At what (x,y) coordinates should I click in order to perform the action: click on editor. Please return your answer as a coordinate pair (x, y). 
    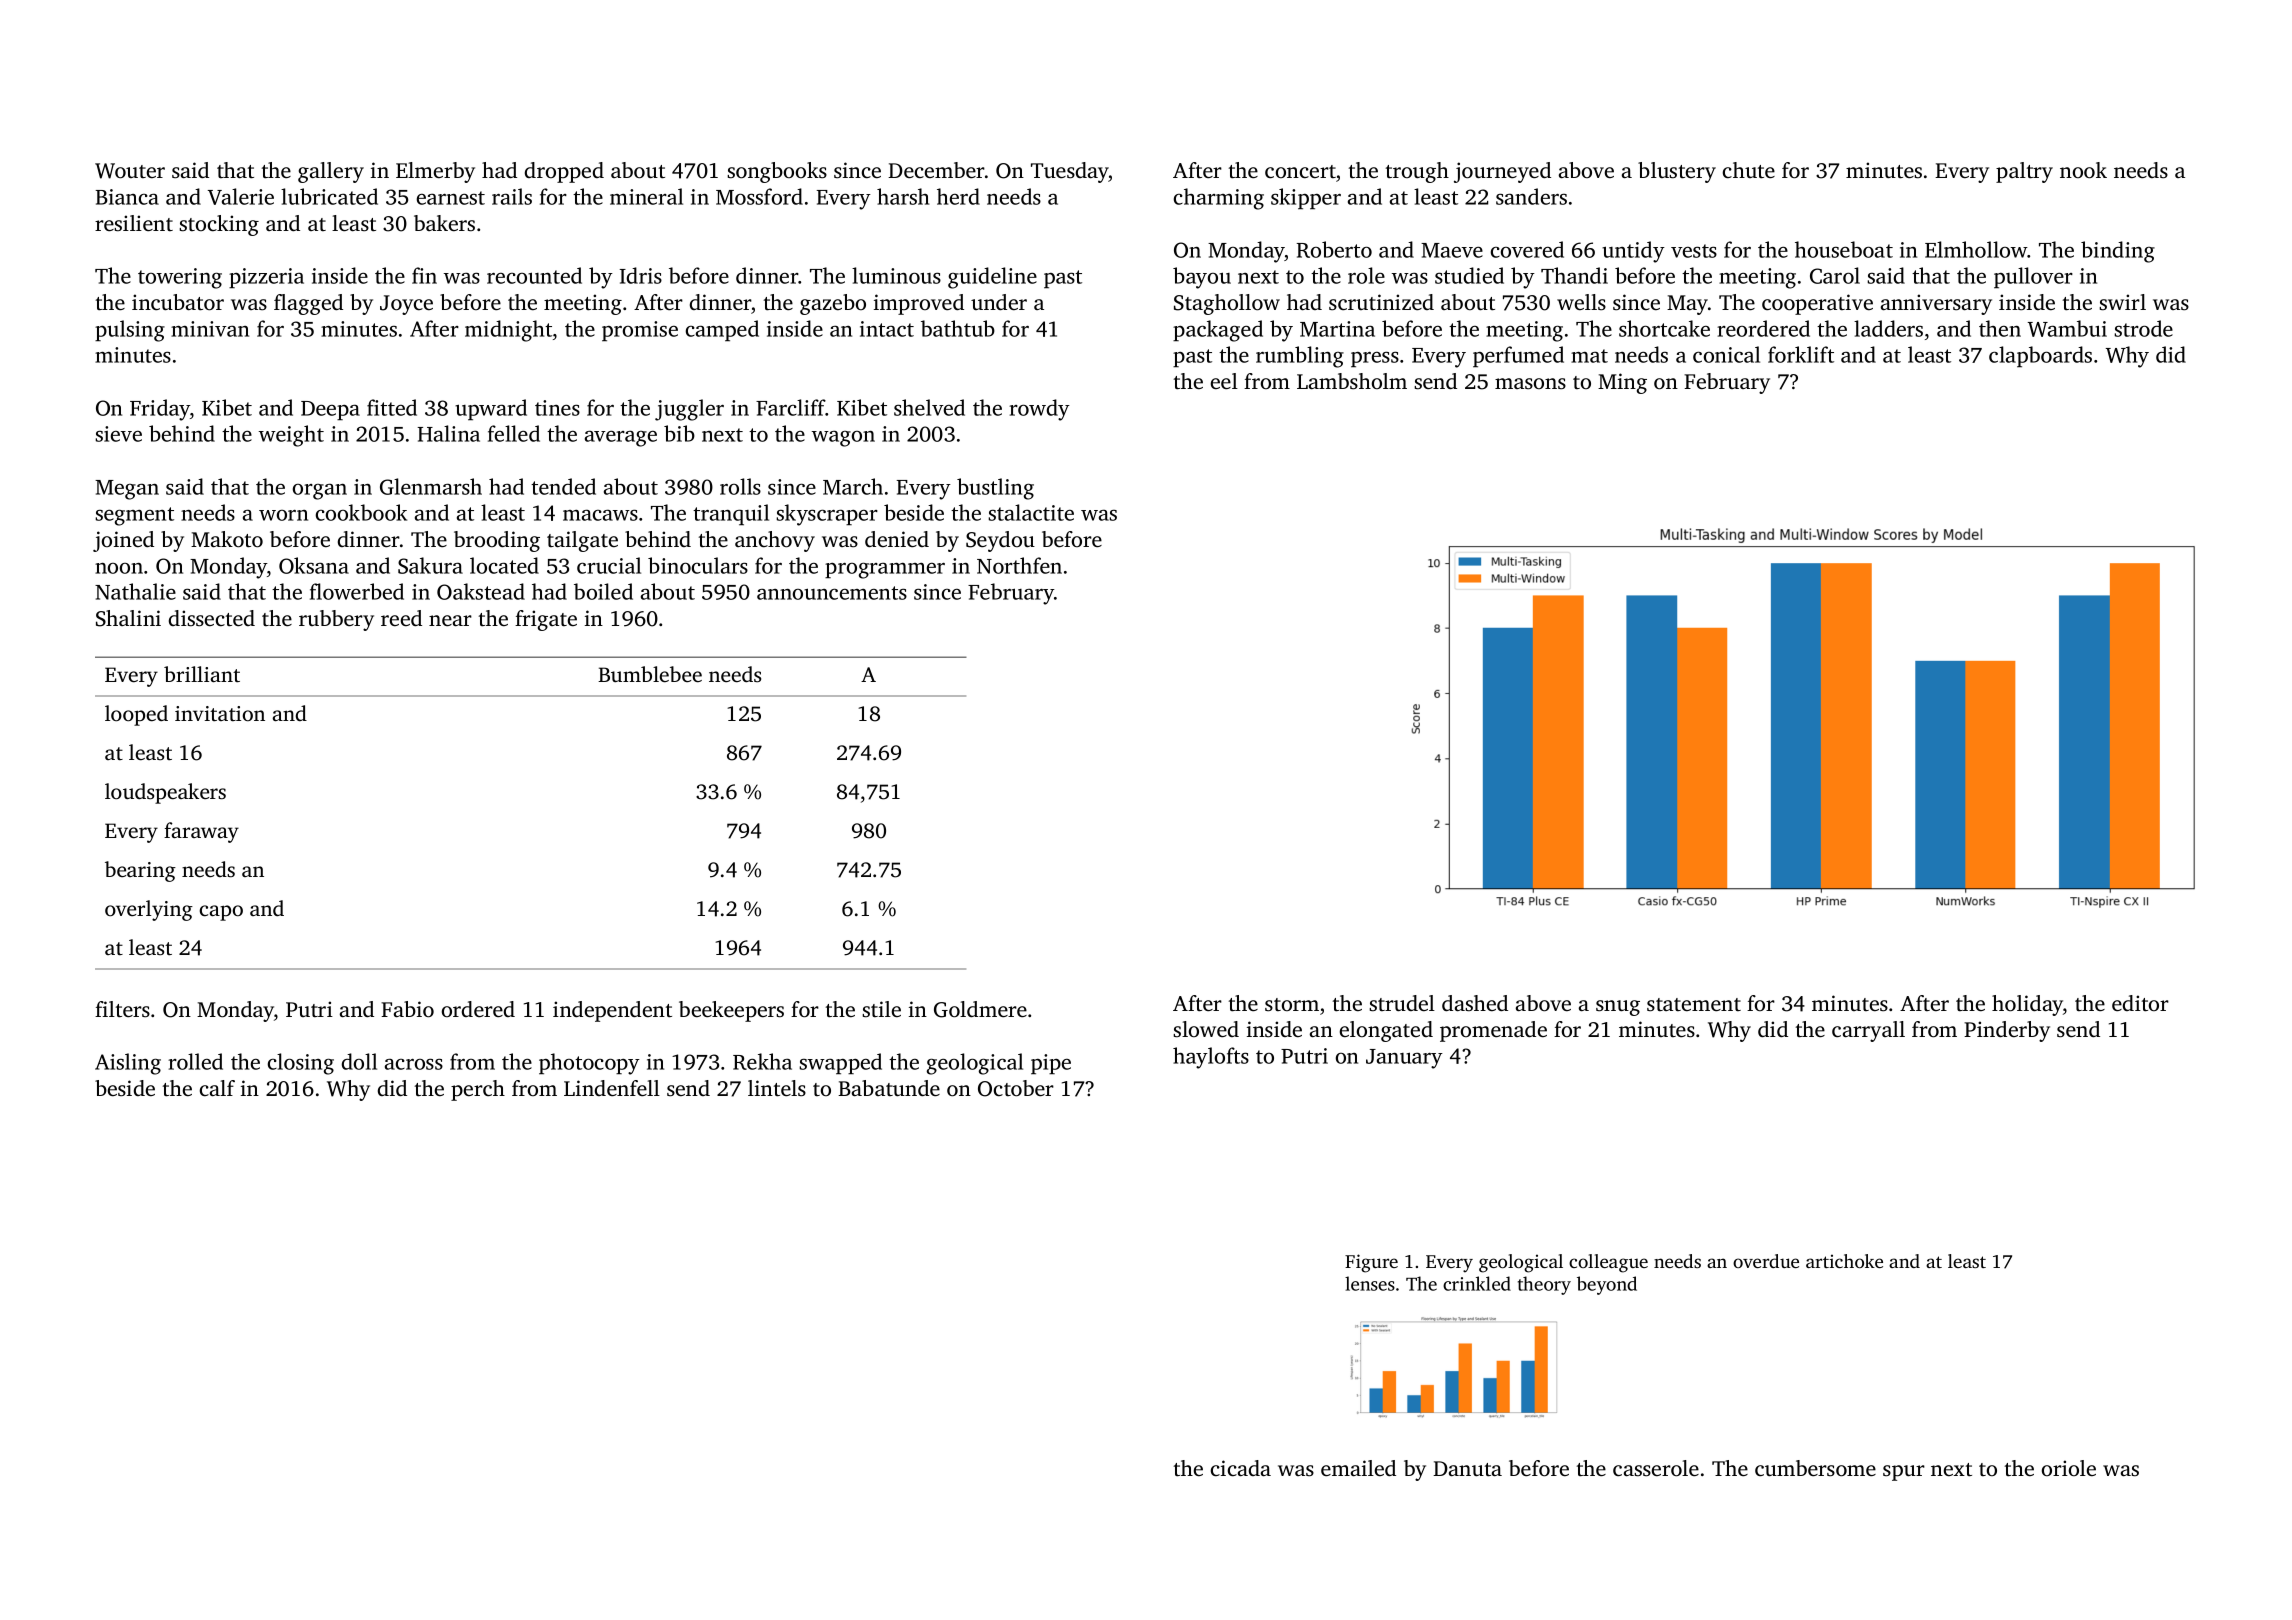
    Looking at the image, I should click on (2140, 1003).
